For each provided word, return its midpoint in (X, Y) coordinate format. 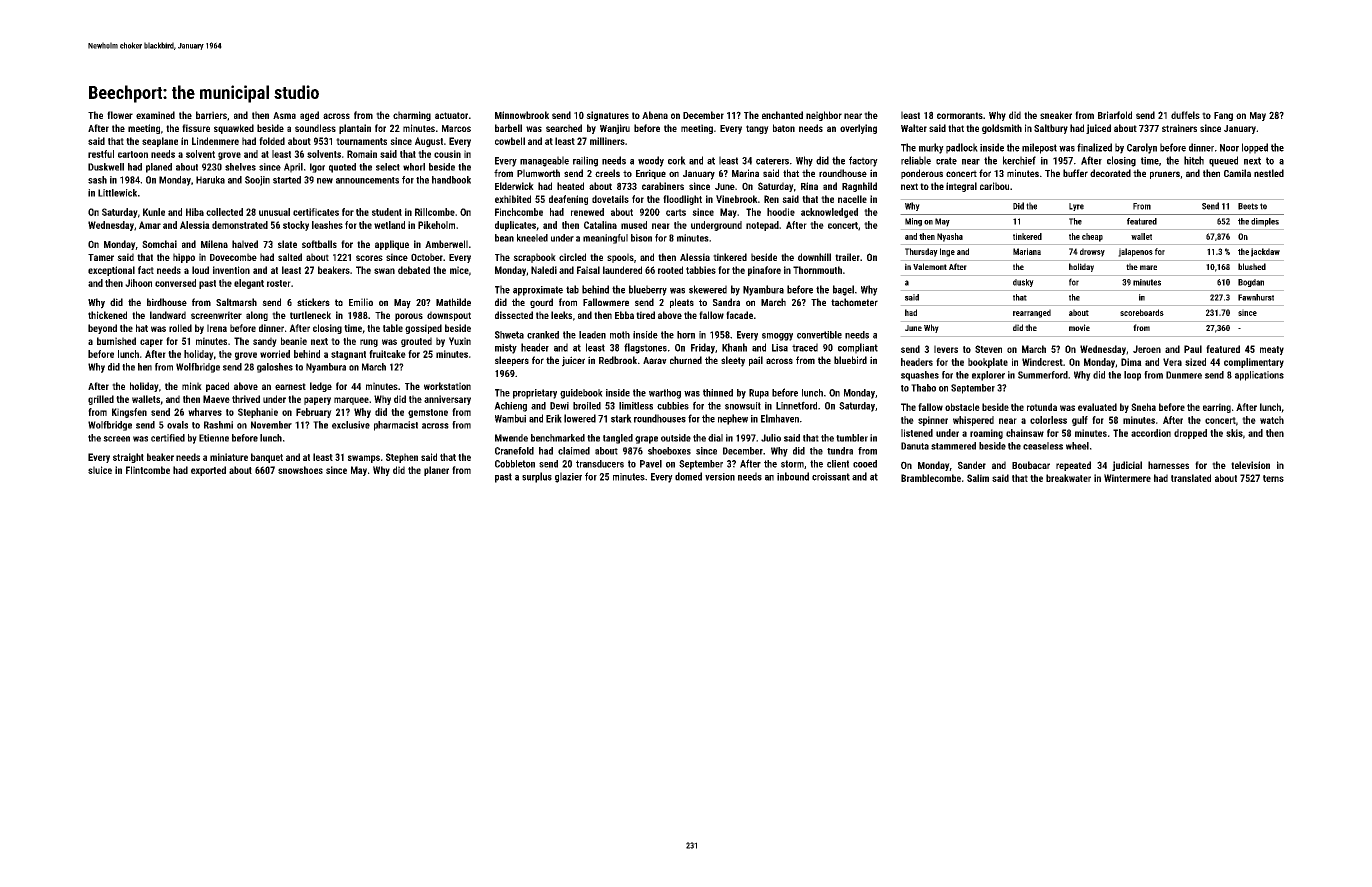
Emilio (361, 302)
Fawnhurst (1256, 297)
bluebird (850, 360)
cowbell (510, 141)
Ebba (624, 315)
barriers (211, 115)
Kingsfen (129, 413)
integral (961, 187)
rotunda (1042, 407)
